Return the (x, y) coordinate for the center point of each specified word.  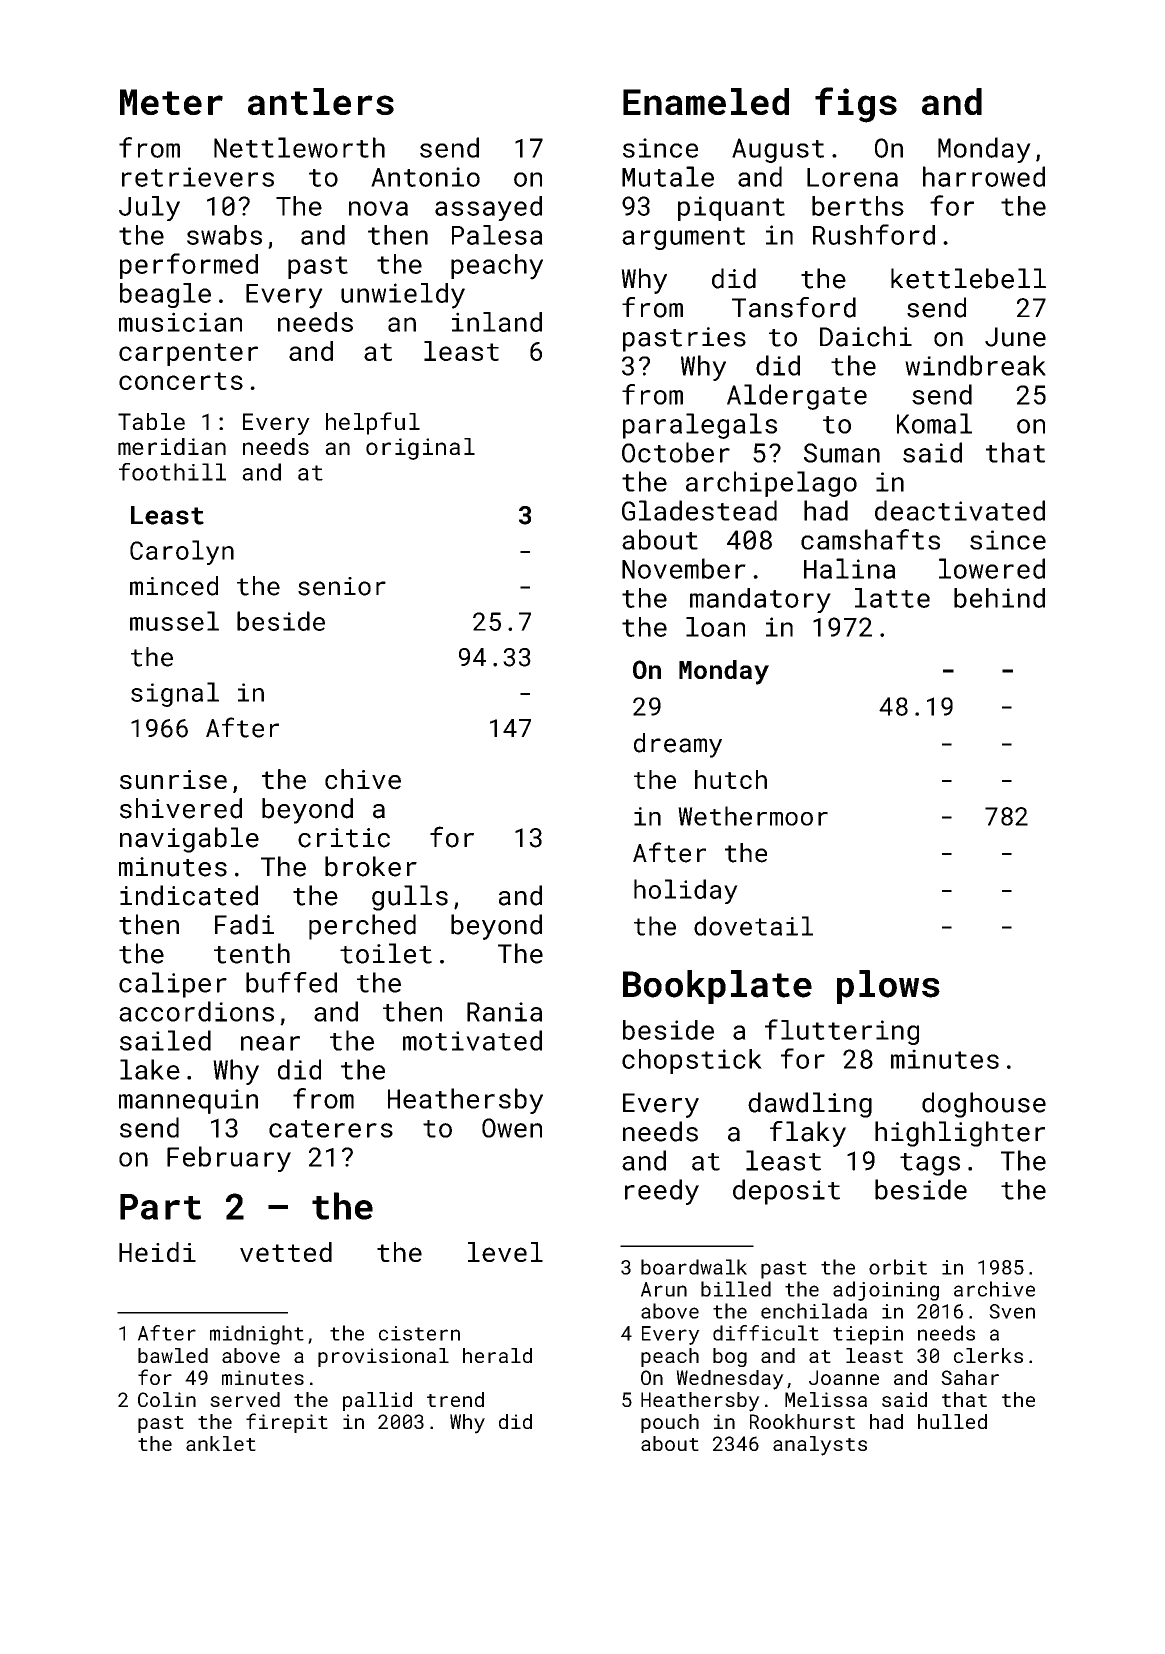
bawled (173, 1355)
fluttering (842, 1032)
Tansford (794, 307)
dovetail (753, 926)
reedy (662, 1192)
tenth (252, 953)
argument (683, 238)
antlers (321, 101)
